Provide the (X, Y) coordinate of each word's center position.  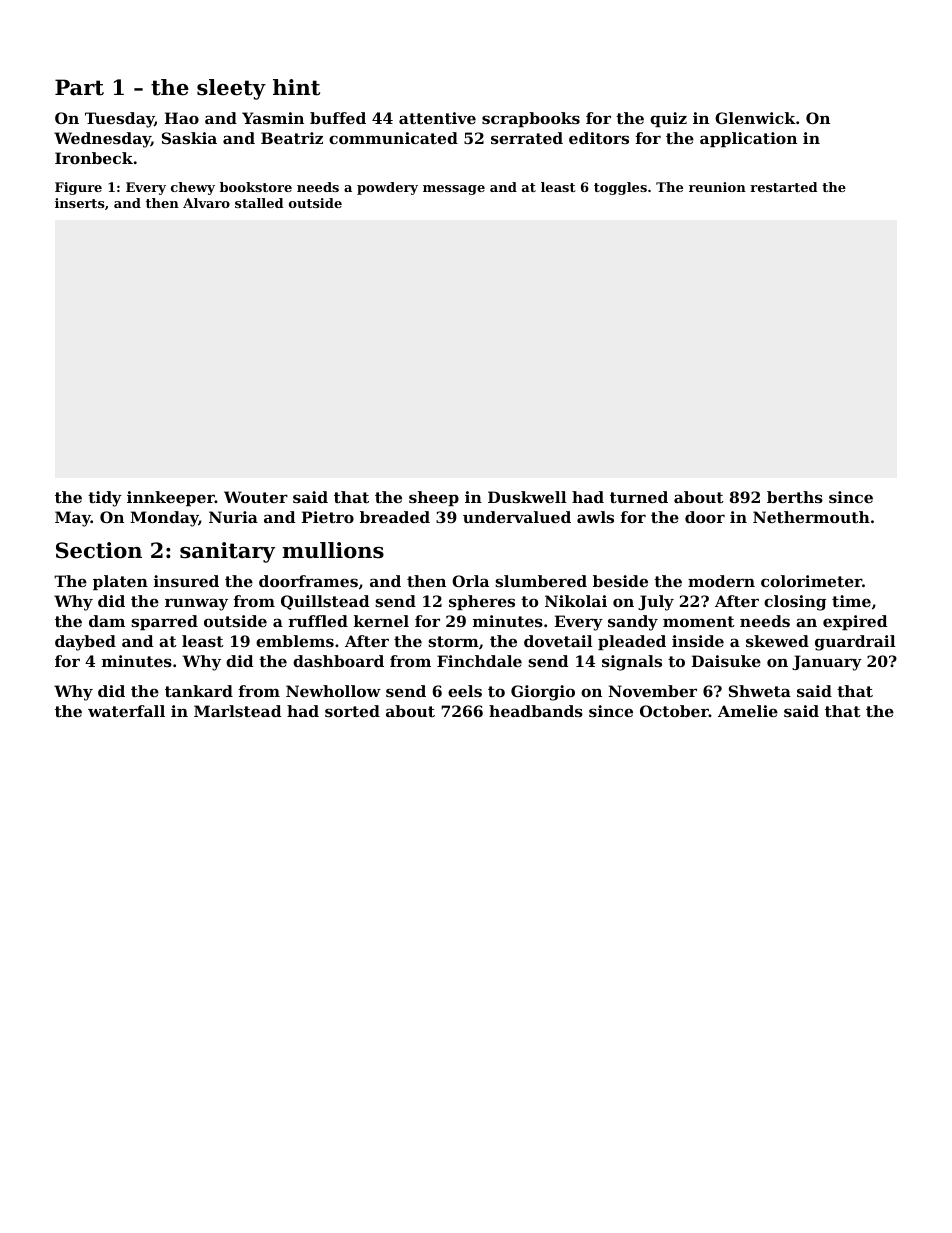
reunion (717, 187)
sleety (231, 89)
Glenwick (755, 118)
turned (639, 497)
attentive (437, 118)
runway (196, 604)
